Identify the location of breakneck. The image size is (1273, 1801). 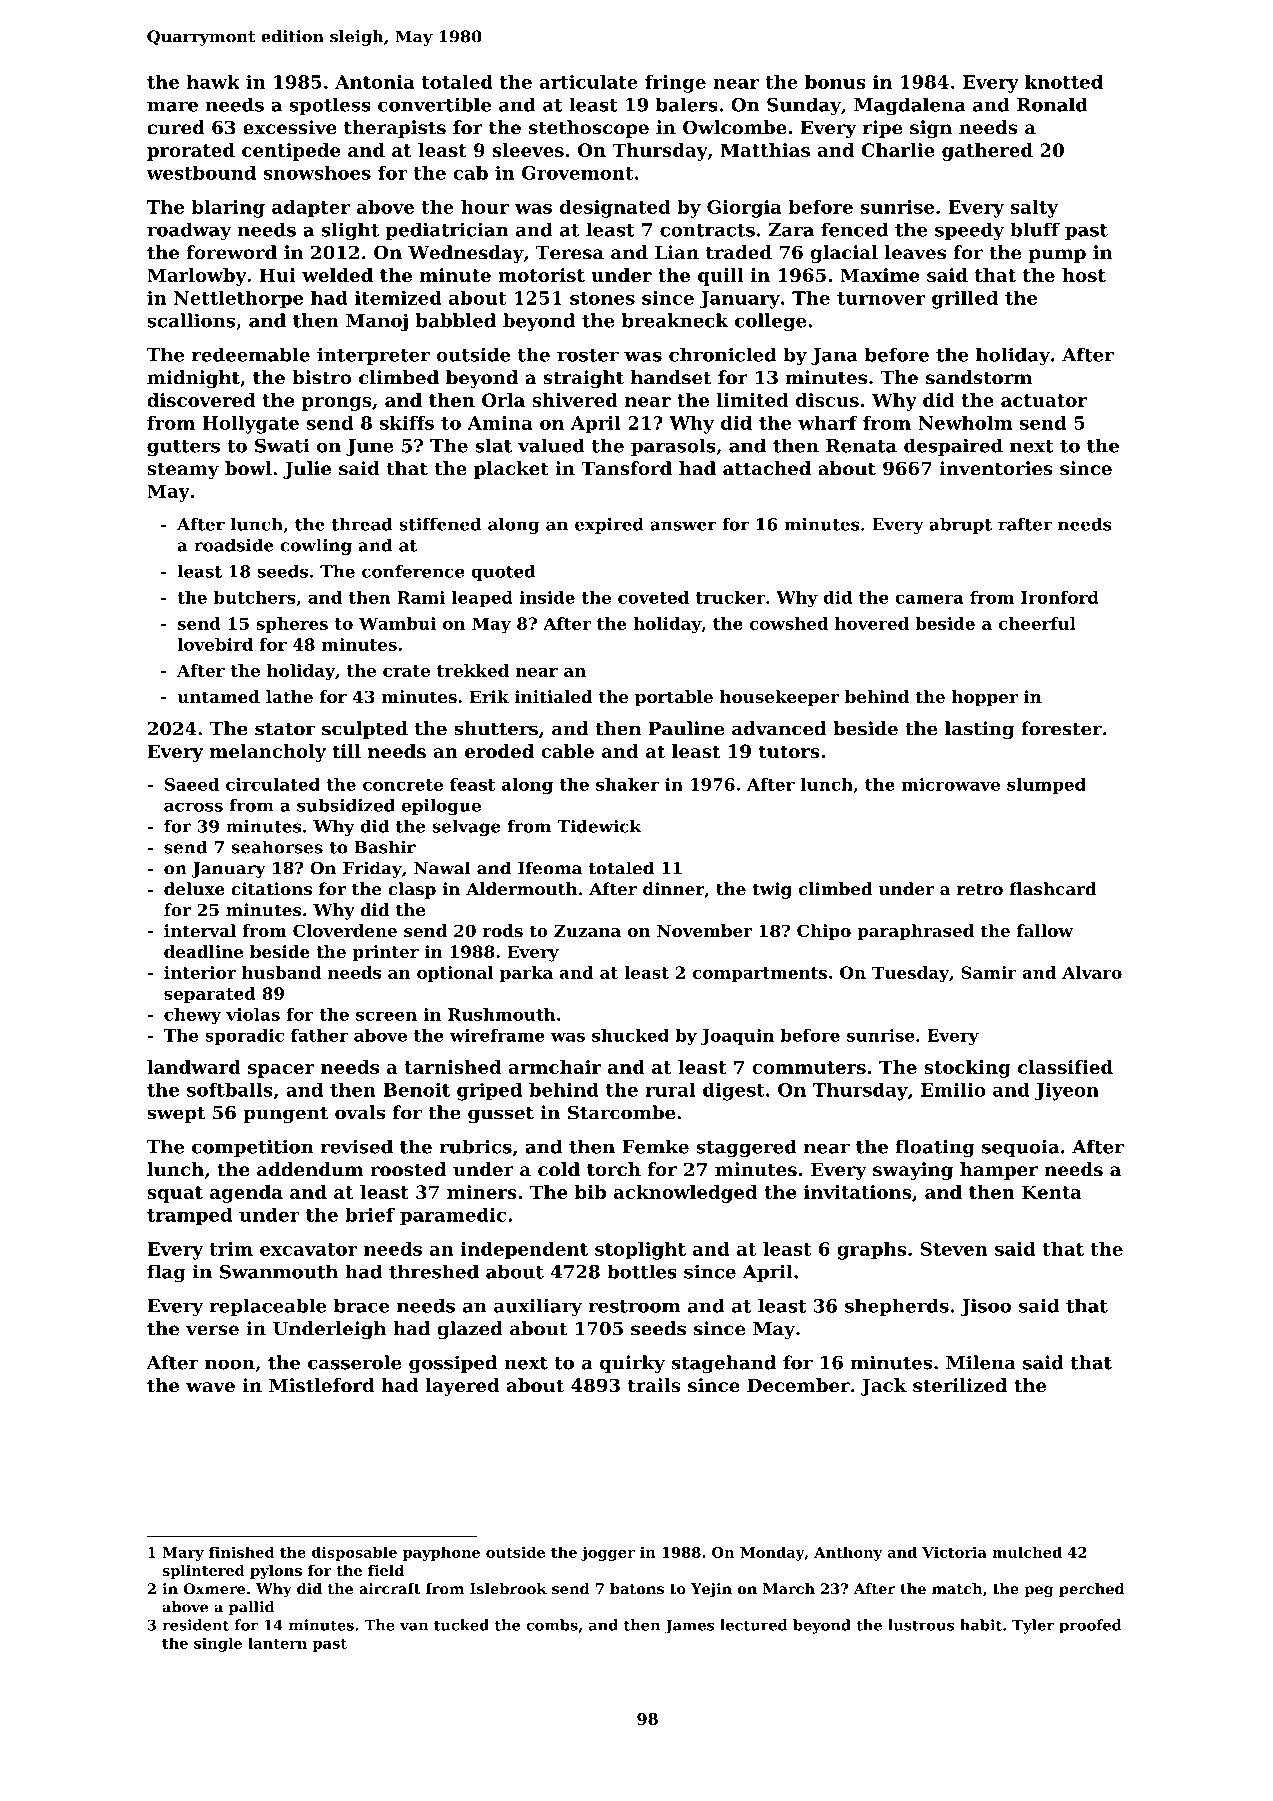
(675, 320).
